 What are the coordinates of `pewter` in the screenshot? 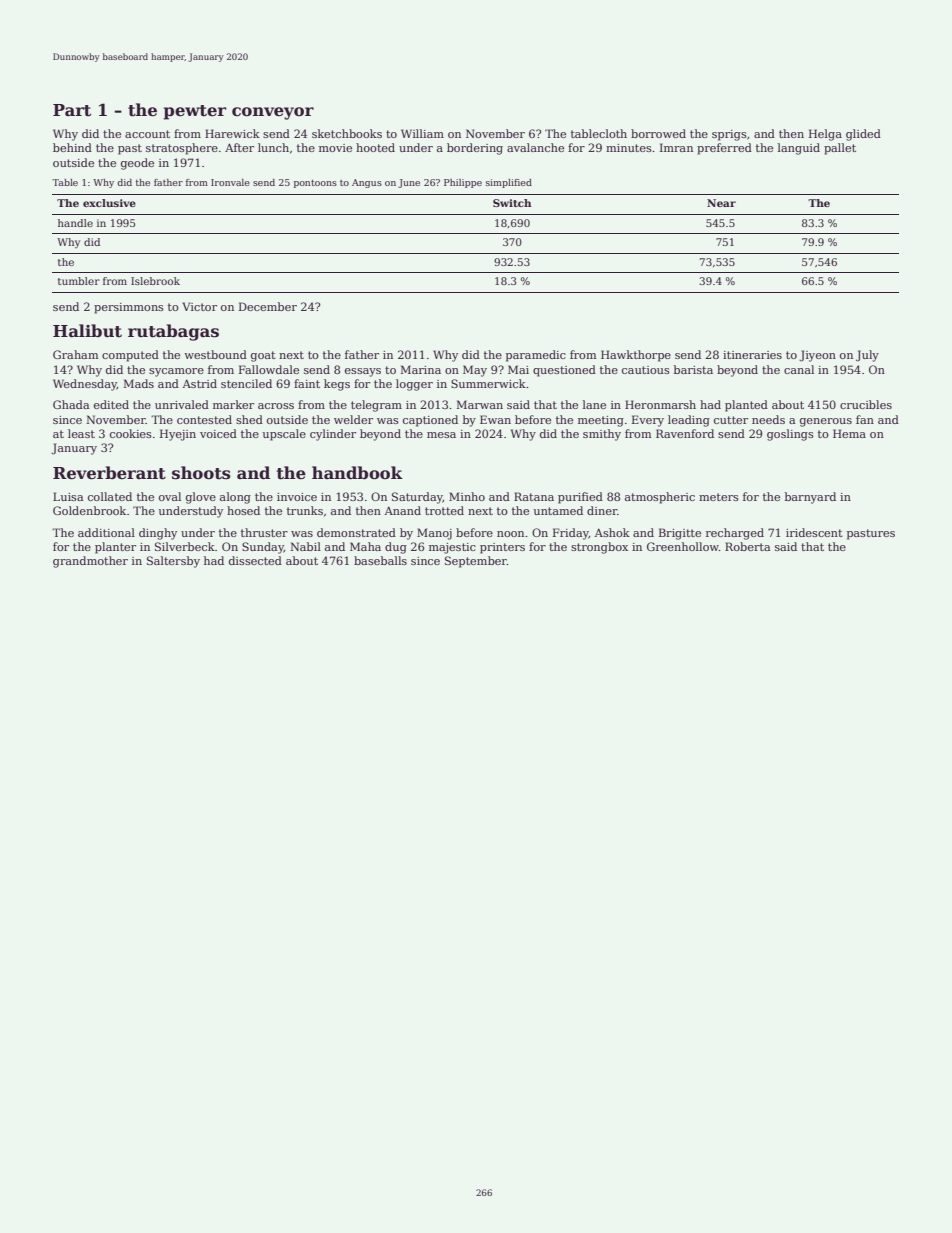 It's located at (194, 112).
